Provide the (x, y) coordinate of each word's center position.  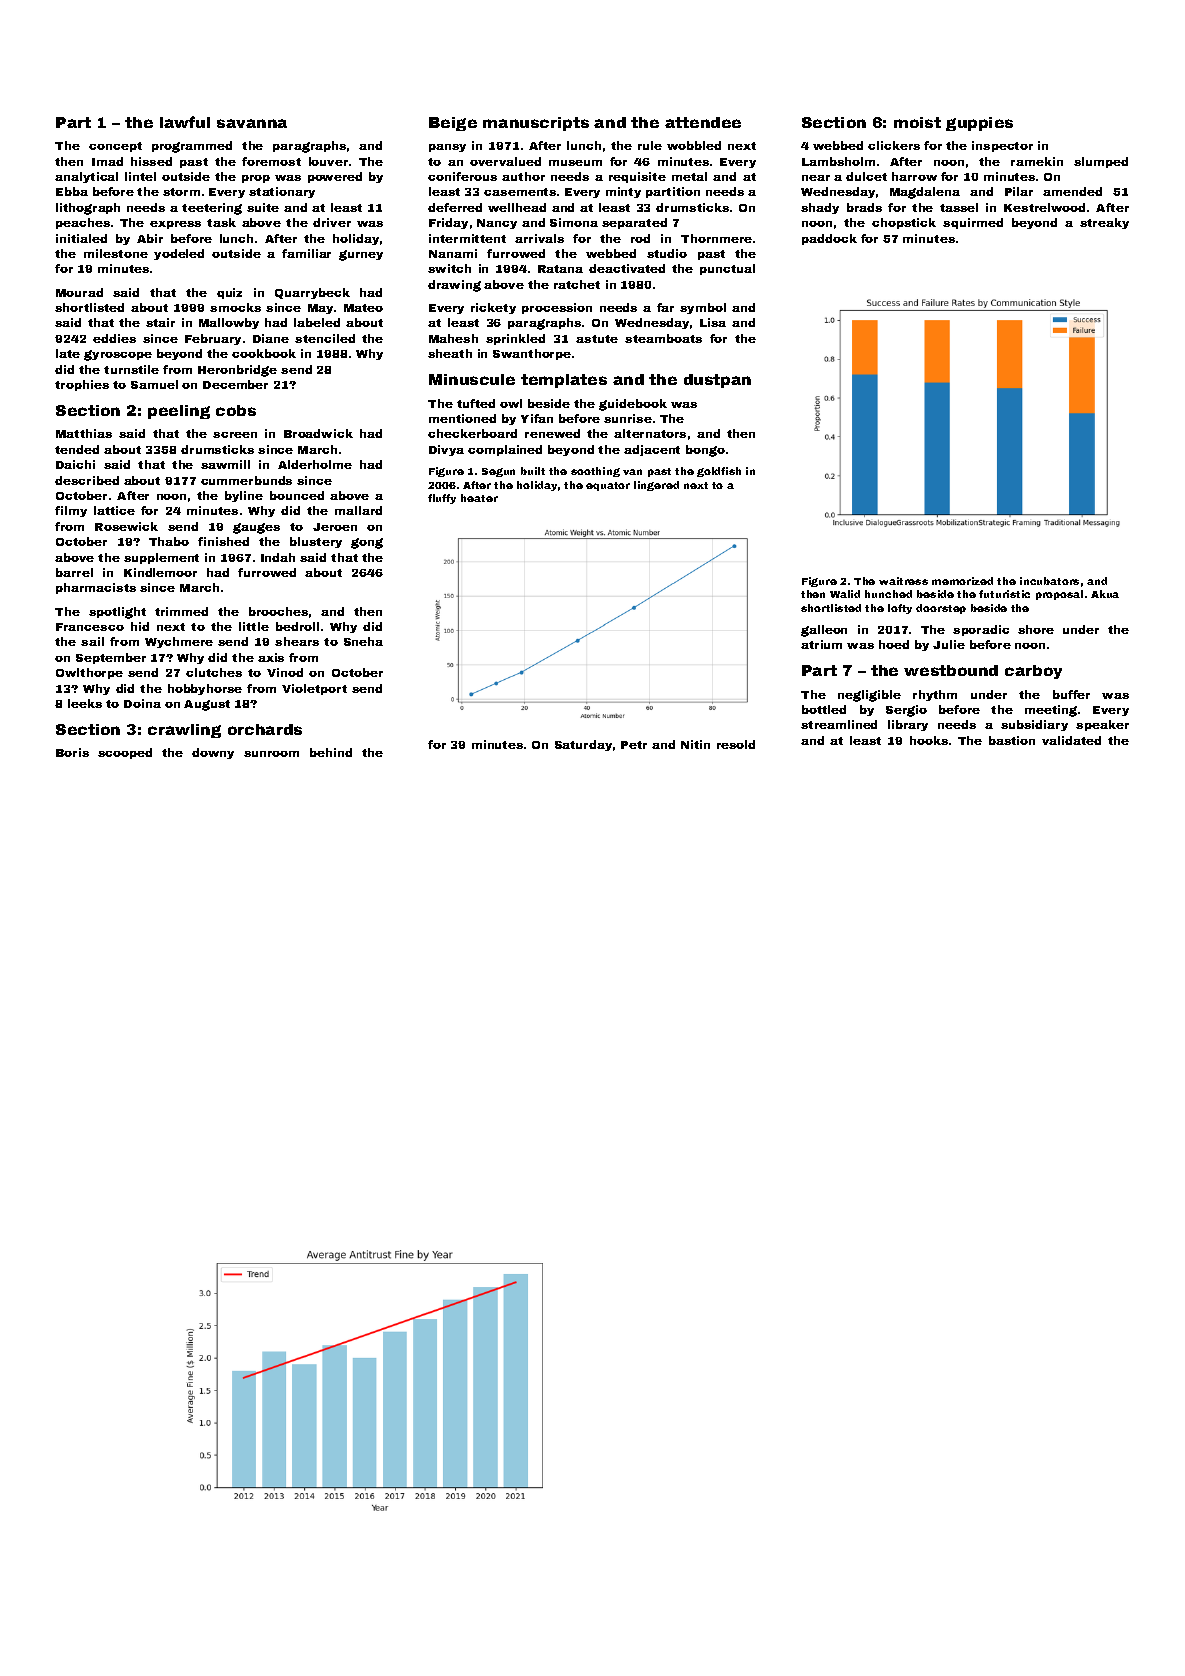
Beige (453, 124)
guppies (979, 124)
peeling (179, 412)
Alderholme (315, 464)
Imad (107, 161)
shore (1036, 629)
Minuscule (472, 379)
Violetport (314, 689)
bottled (824, 709)
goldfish (719, 472)
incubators (1049, 581)
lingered (656, 486)
